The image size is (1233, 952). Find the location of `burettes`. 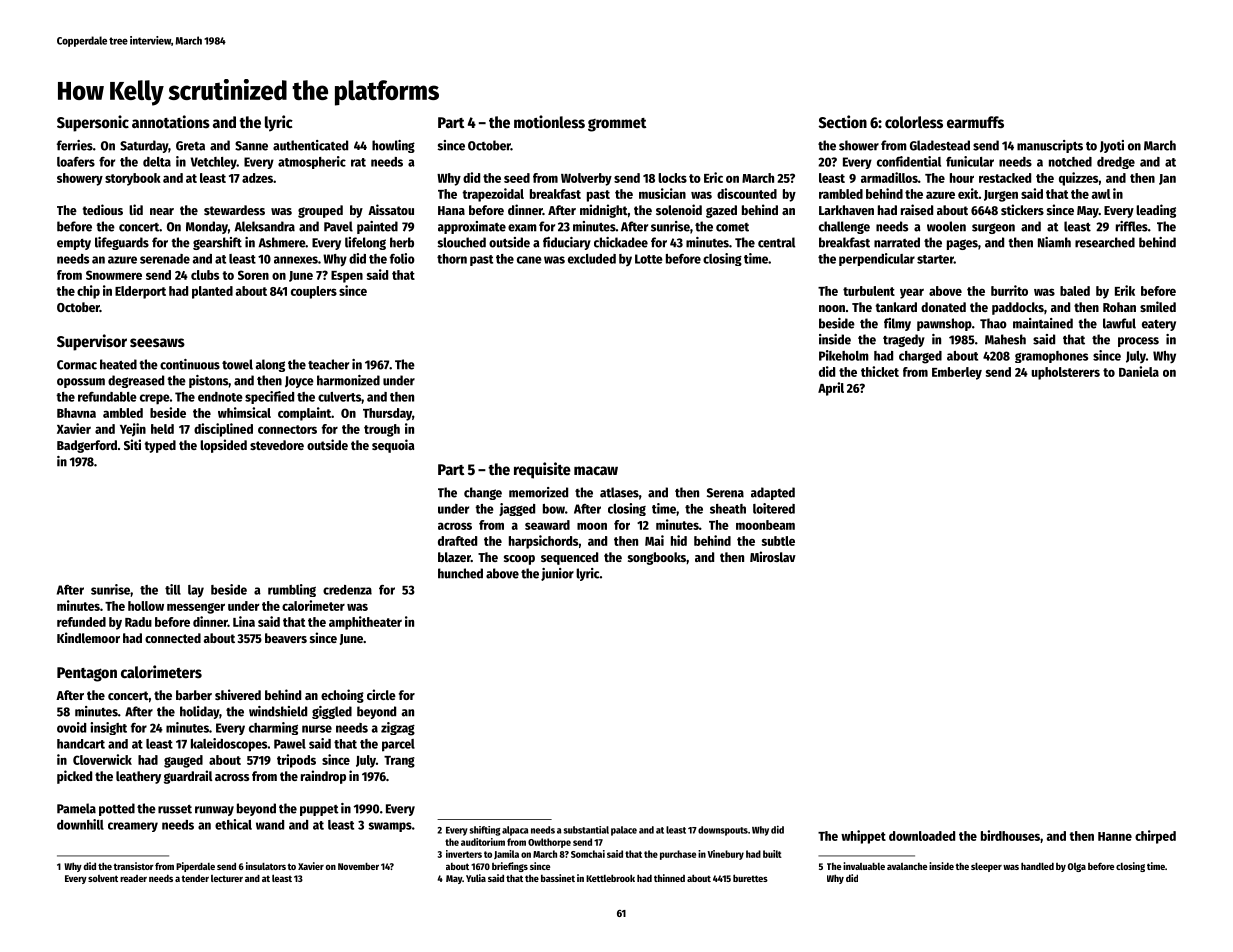

burettes is located at coordinates (750, 878).
